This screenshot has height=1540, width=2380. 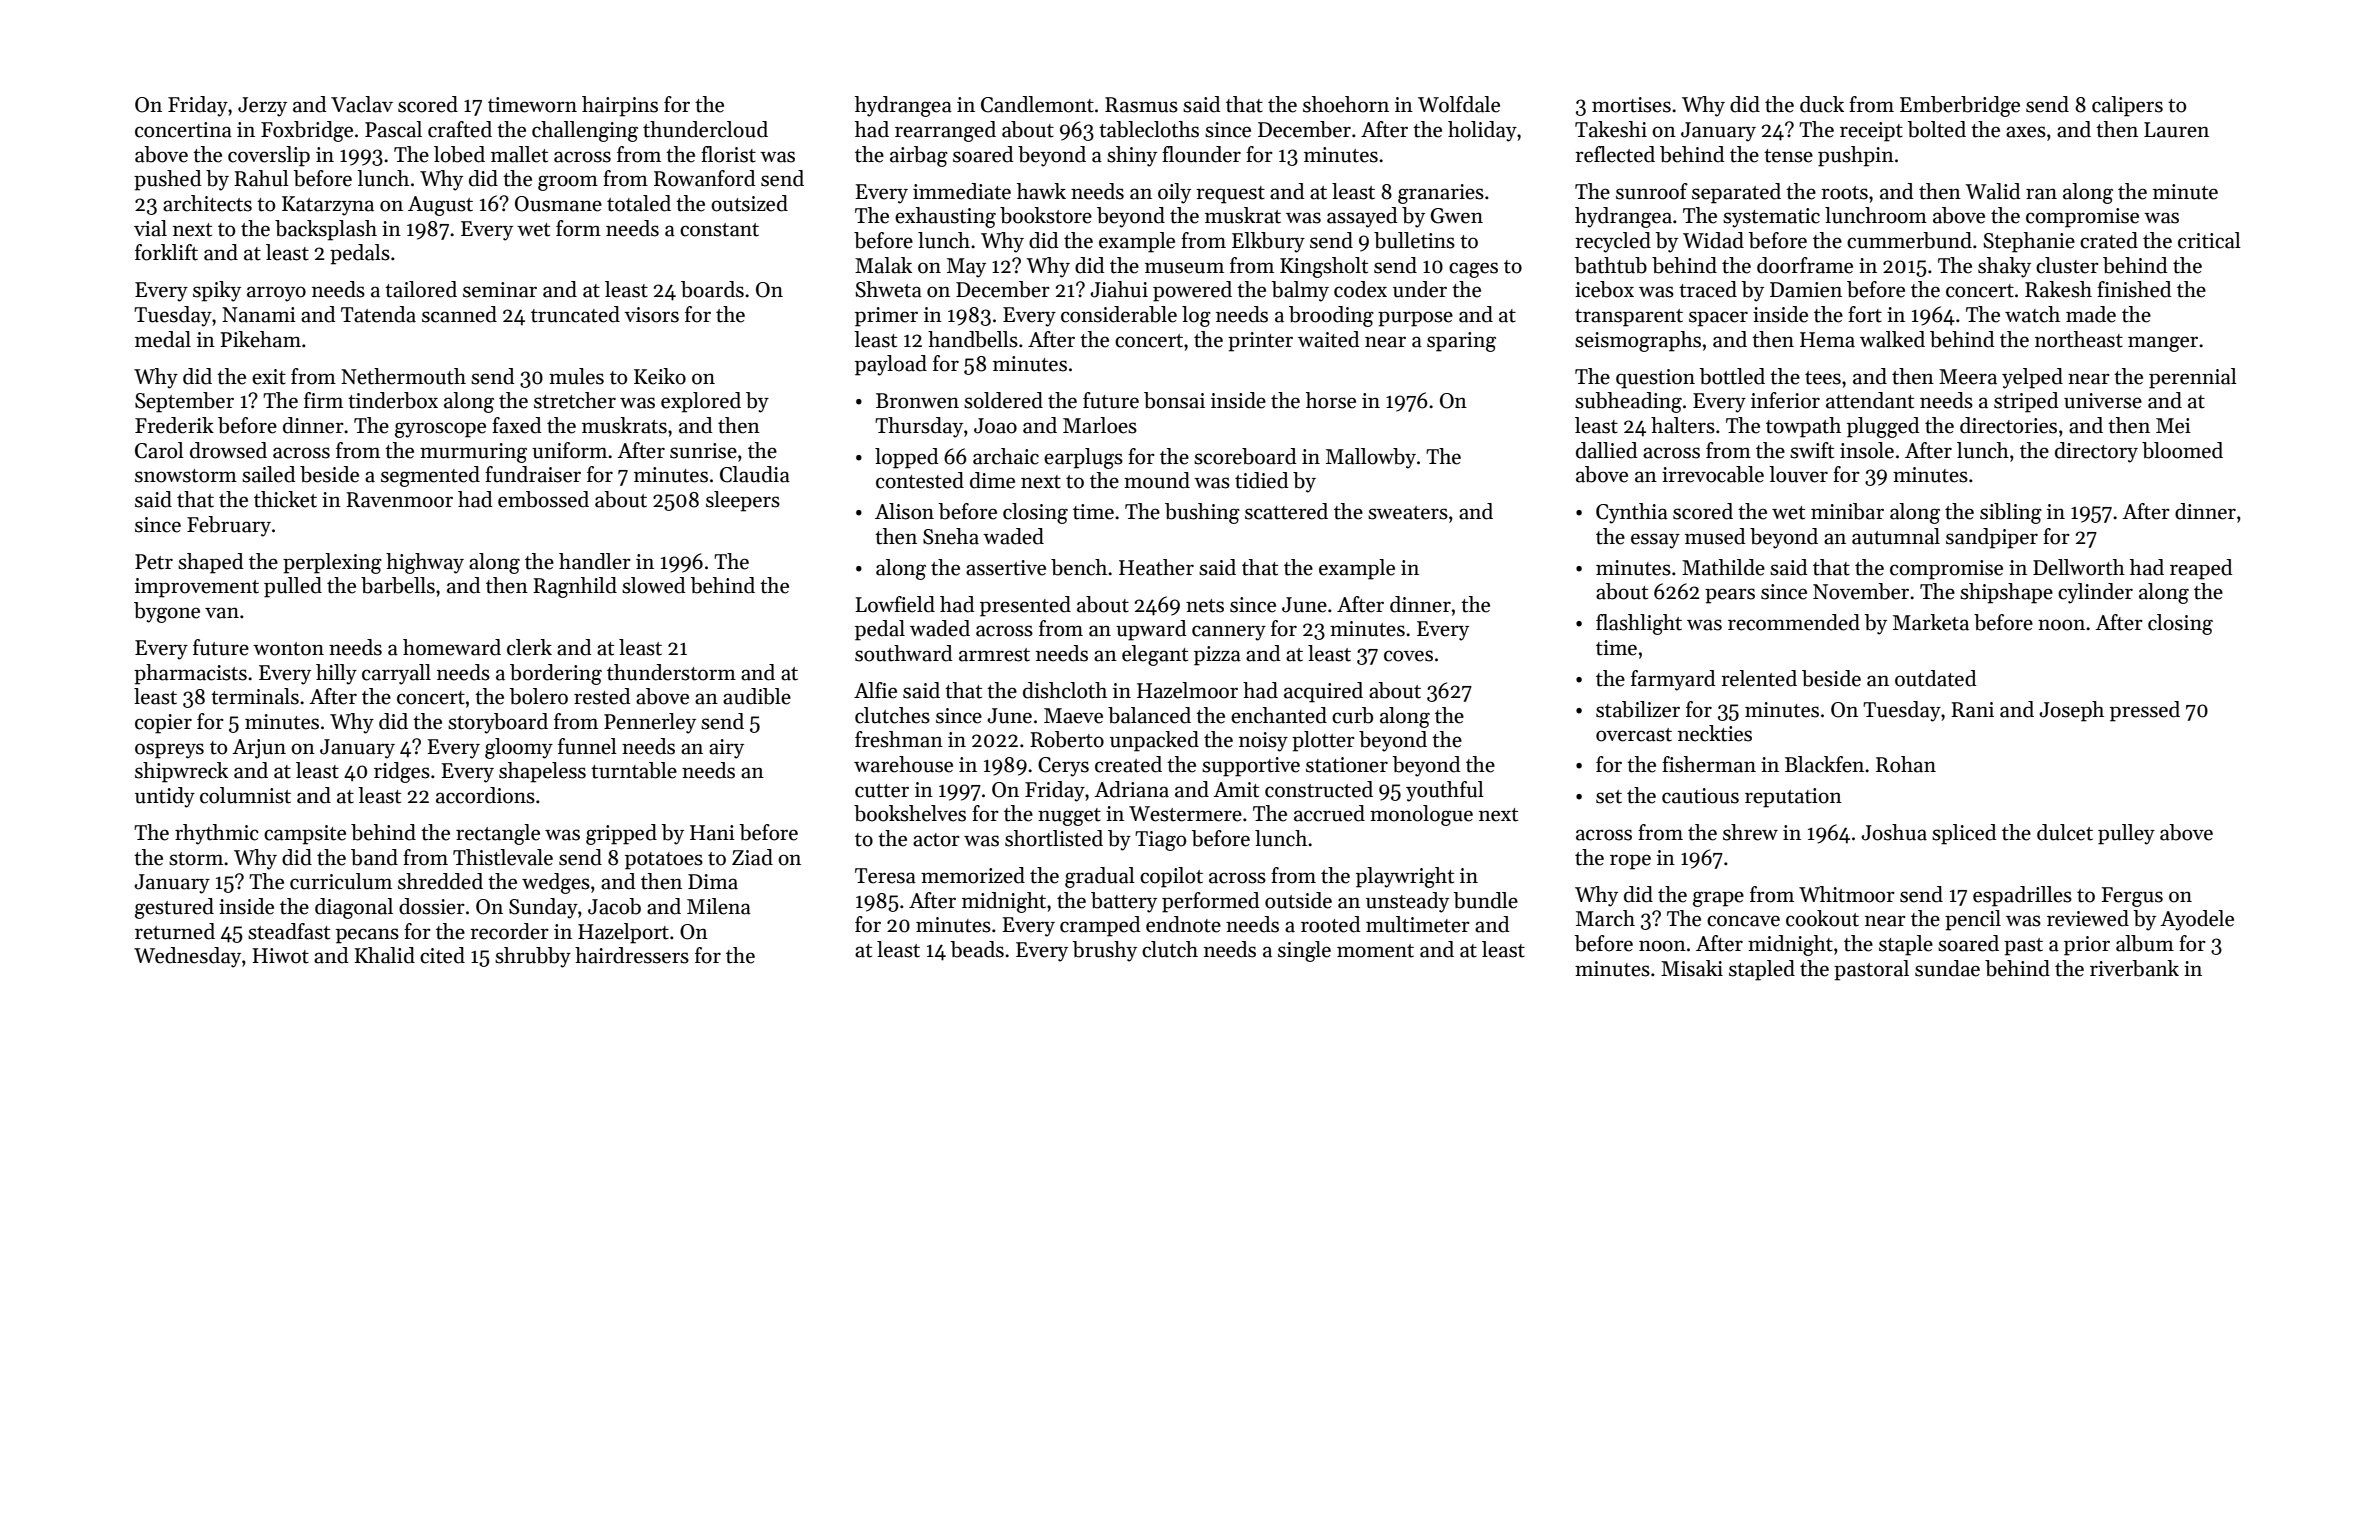 I want to click on flashlight, so click(x=1639, y=624).
